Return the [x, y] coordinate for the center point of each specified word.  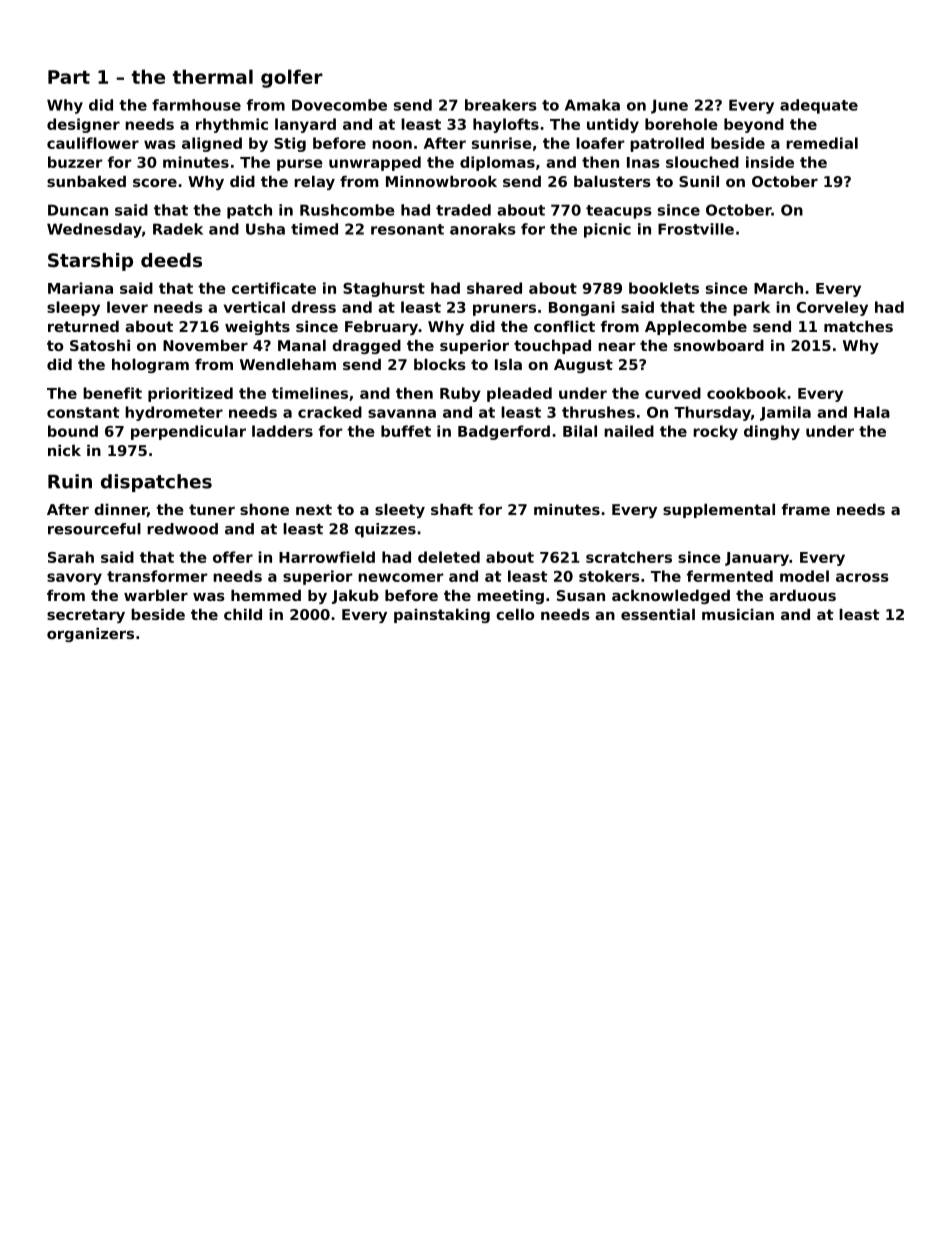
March [778, 288]
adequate [819, 106]
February [381, 328]
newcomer [400, 577]
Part [69, 77]
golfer [292, 78]
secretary [86, 616]
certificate [274, 288]
